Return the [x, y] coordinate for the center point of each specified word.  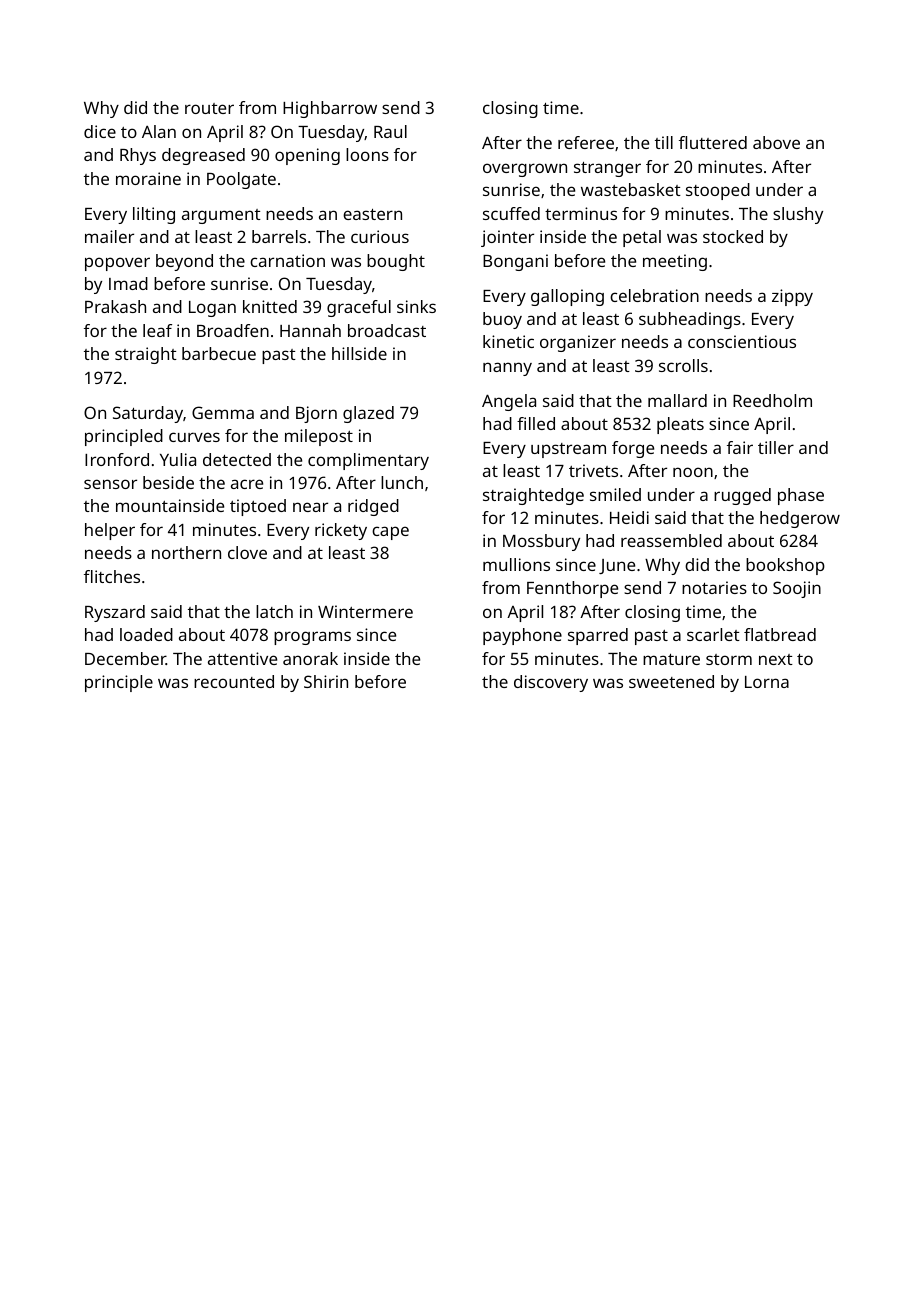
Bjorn [316, 414]
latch [274, 611]
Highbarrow [330, 109]
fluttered [713, 142]
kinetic [508, 341]
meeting [675, 262]
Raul [390, 131]
